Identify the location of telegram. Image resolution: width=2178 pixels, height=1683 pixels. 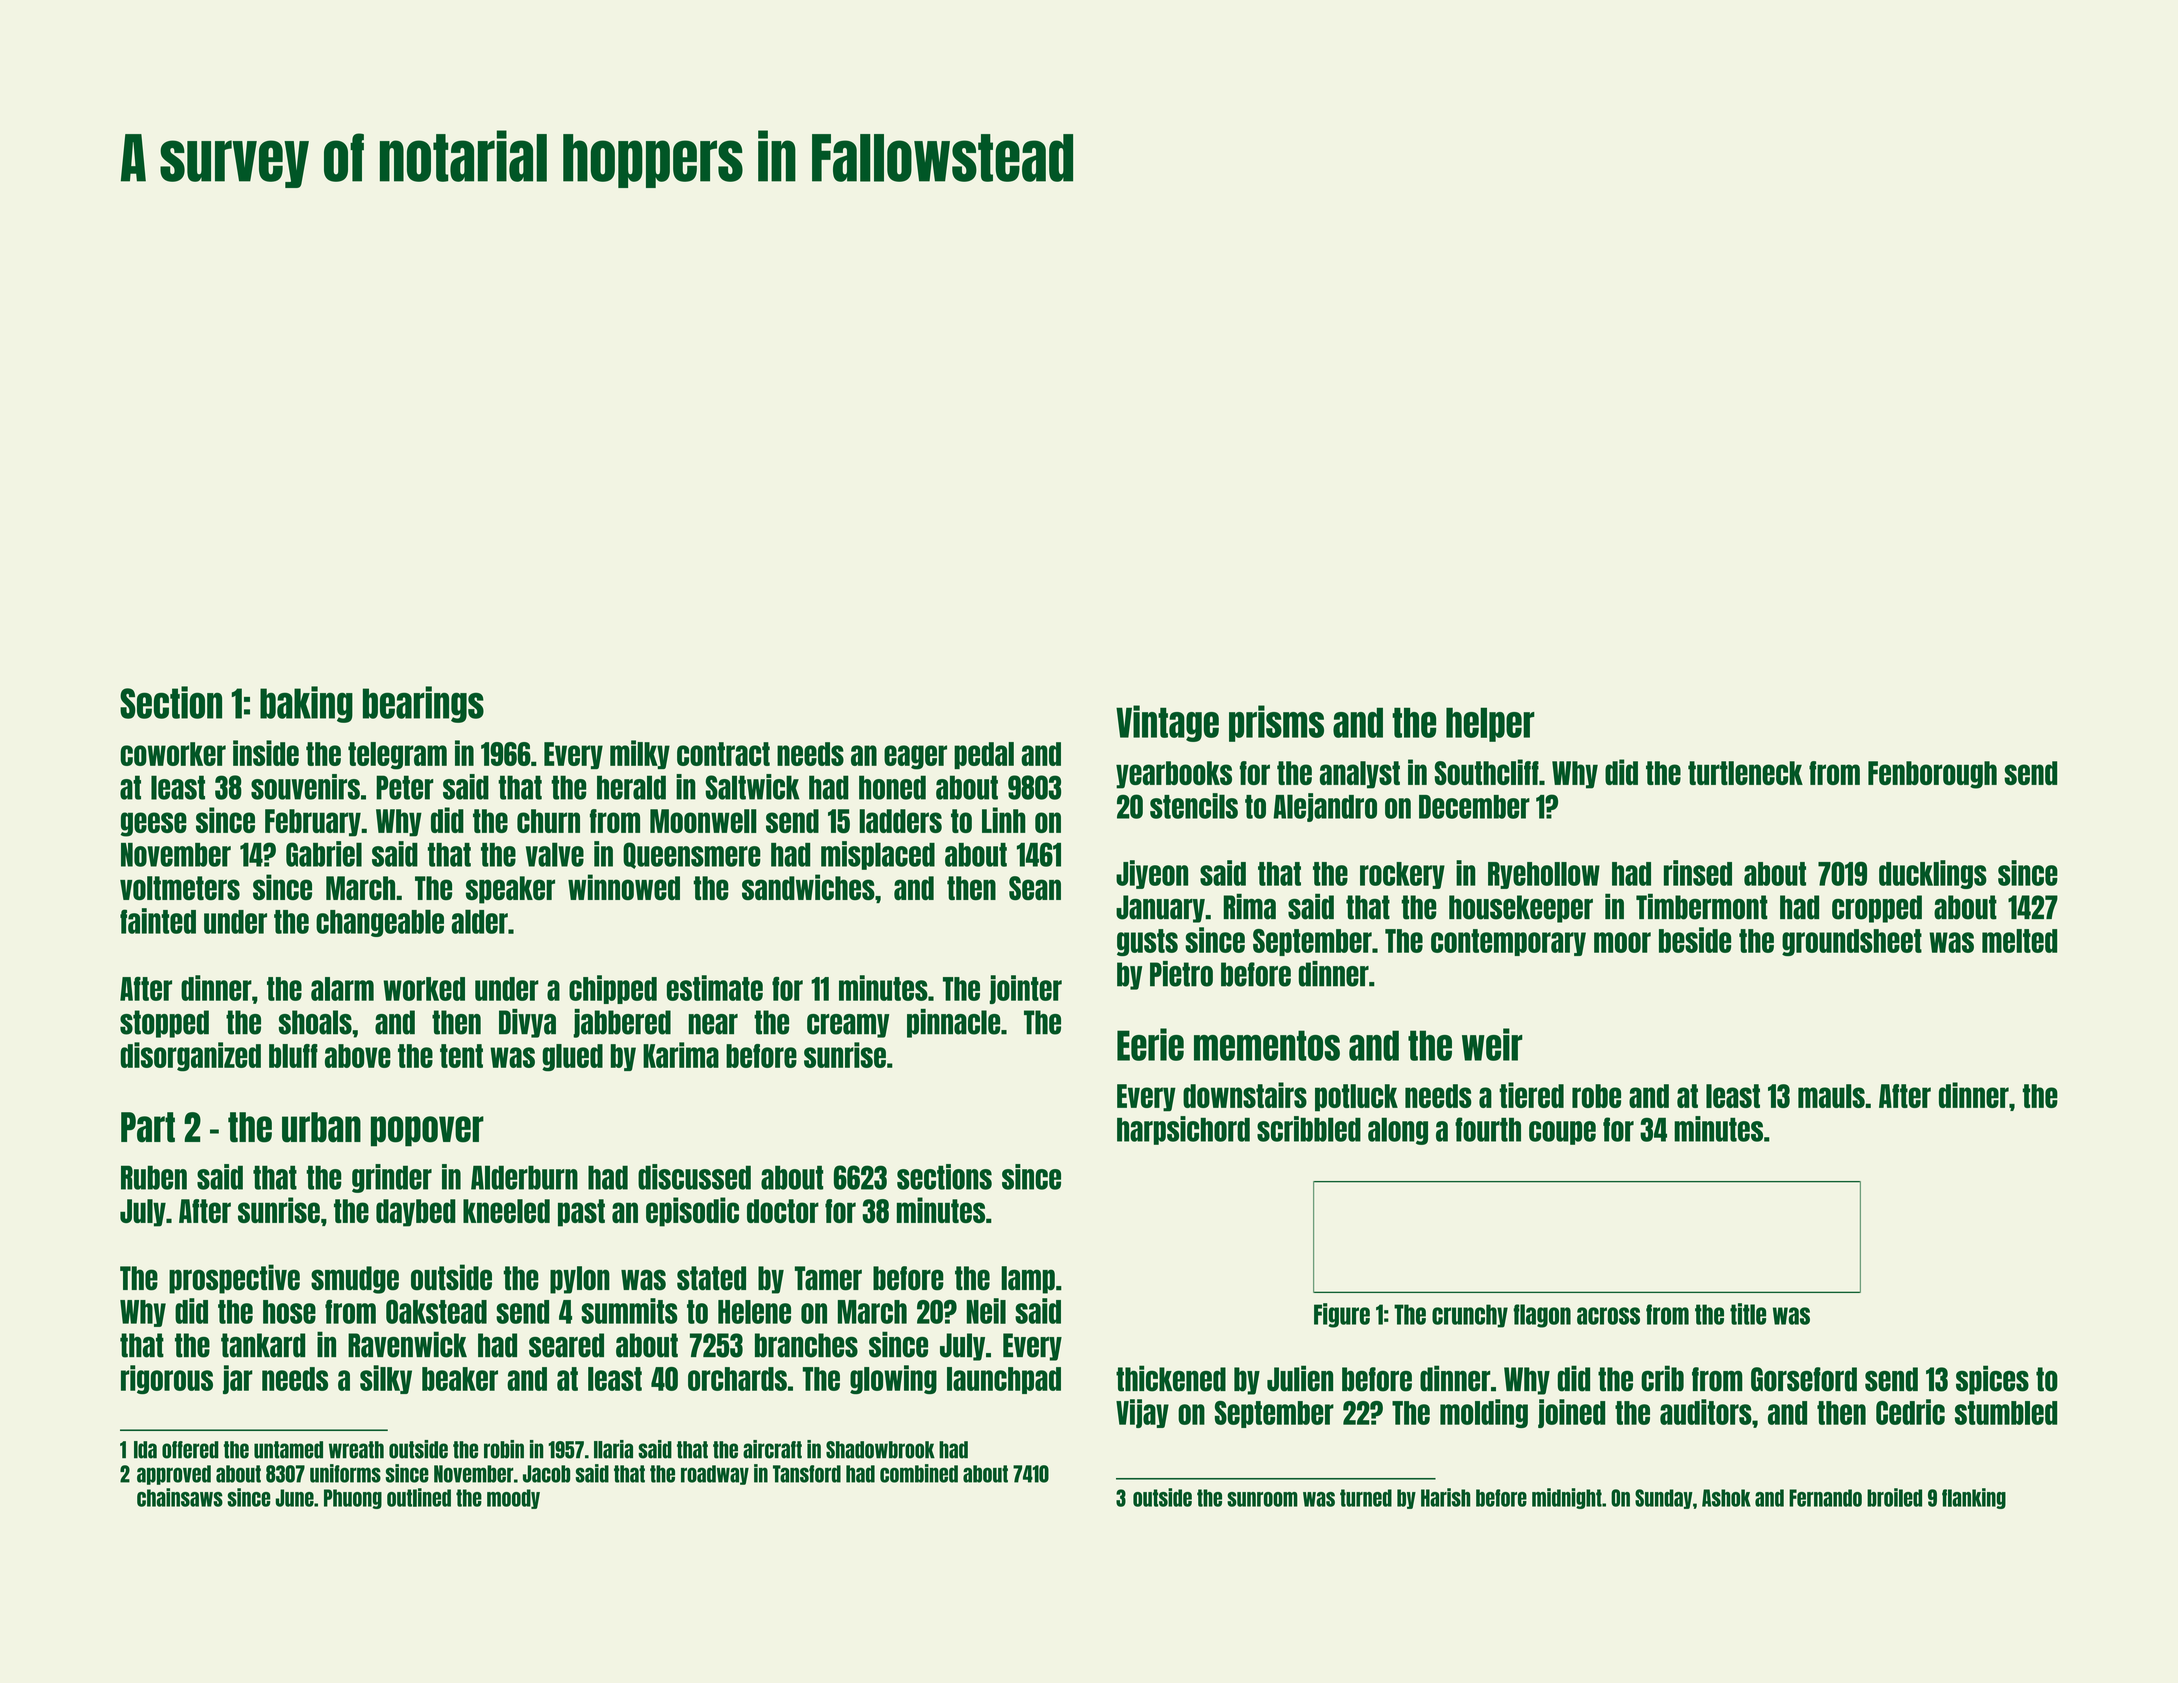
(397, 756).
